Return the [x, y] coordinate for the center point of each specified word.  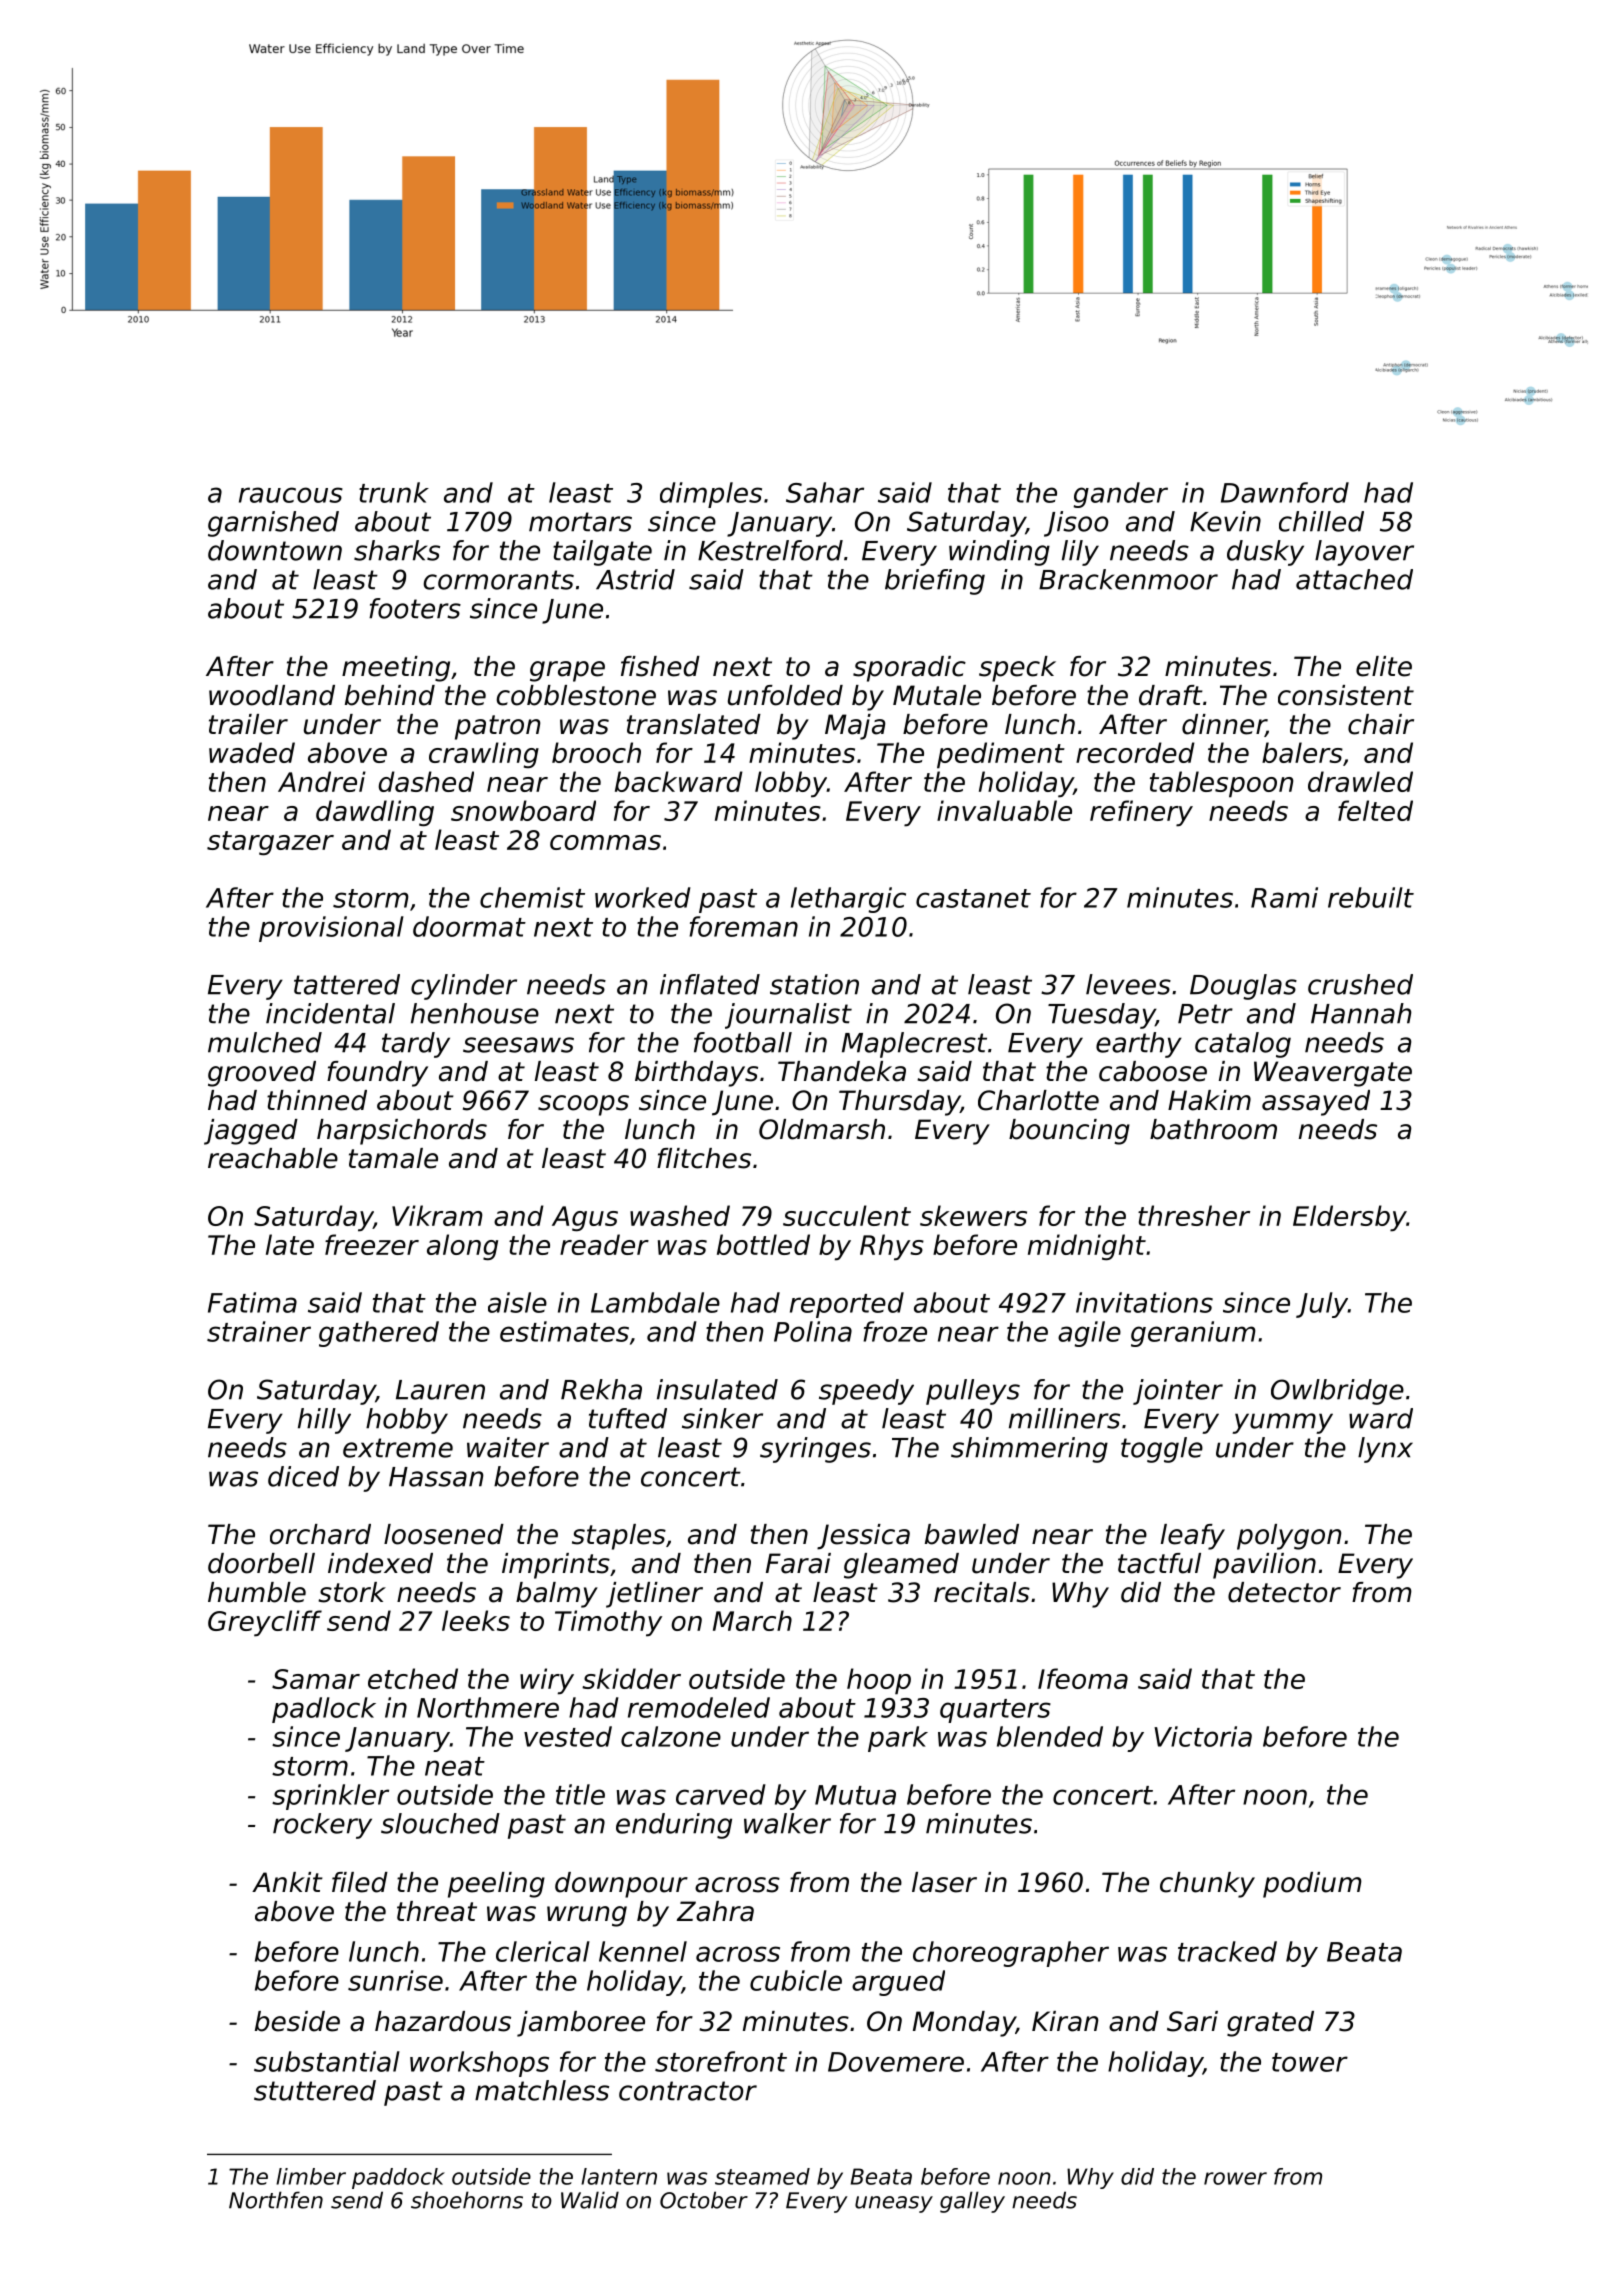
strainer [259, 1331]
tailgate [602, 553]
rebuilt [1371, 897]
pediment [1001, 755]
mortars [580, 522]
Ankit [287, 1882]
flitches [704, 1158]
